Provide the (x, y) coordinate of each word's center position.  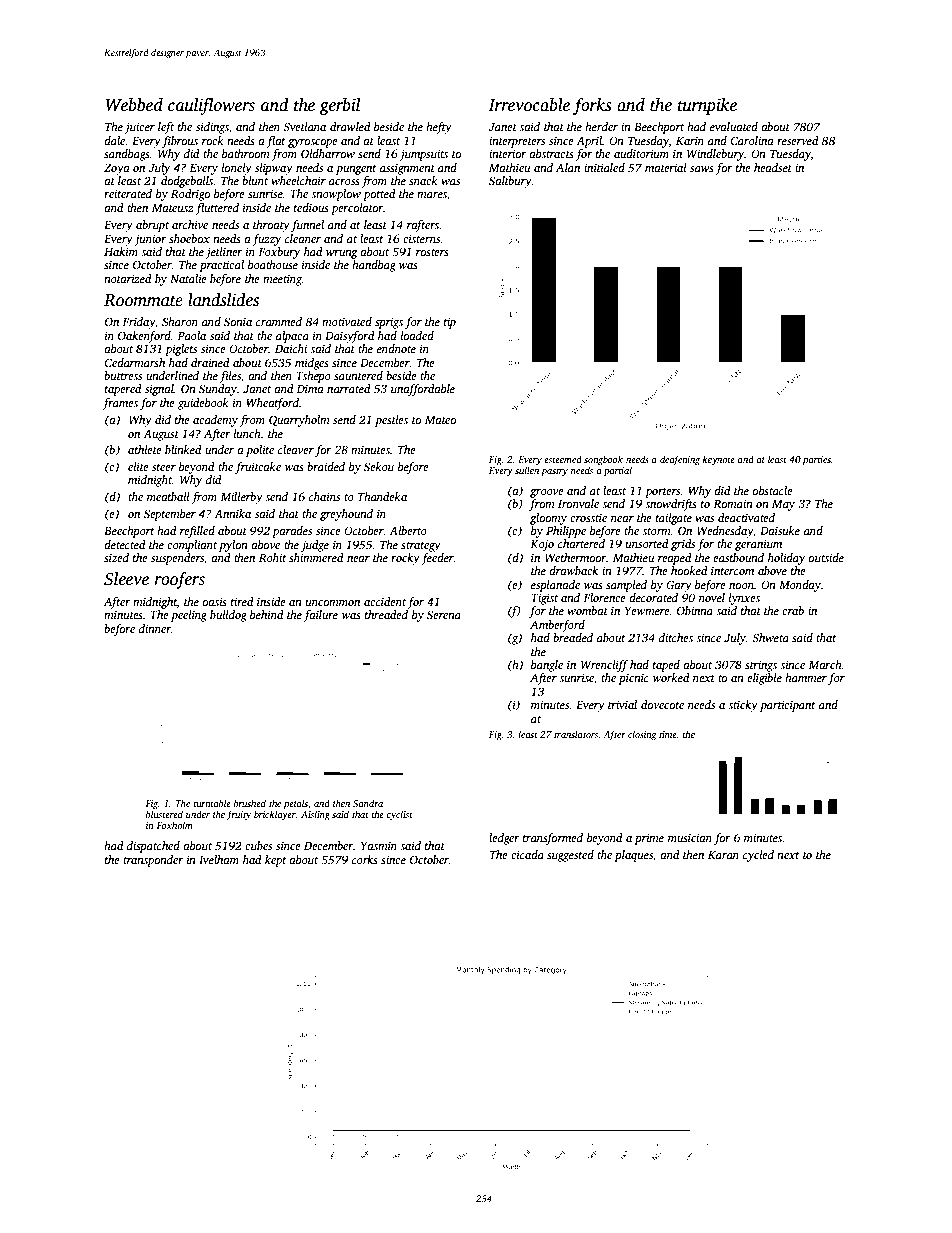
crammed (279, 321)
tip (450, 323)
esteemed (563, 459)
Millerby (241, 498)
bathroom (246, 153)
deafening (680, 460)
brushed (250, 803)
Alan (568, 167)
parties (817, 460)
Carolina (752, 140)
